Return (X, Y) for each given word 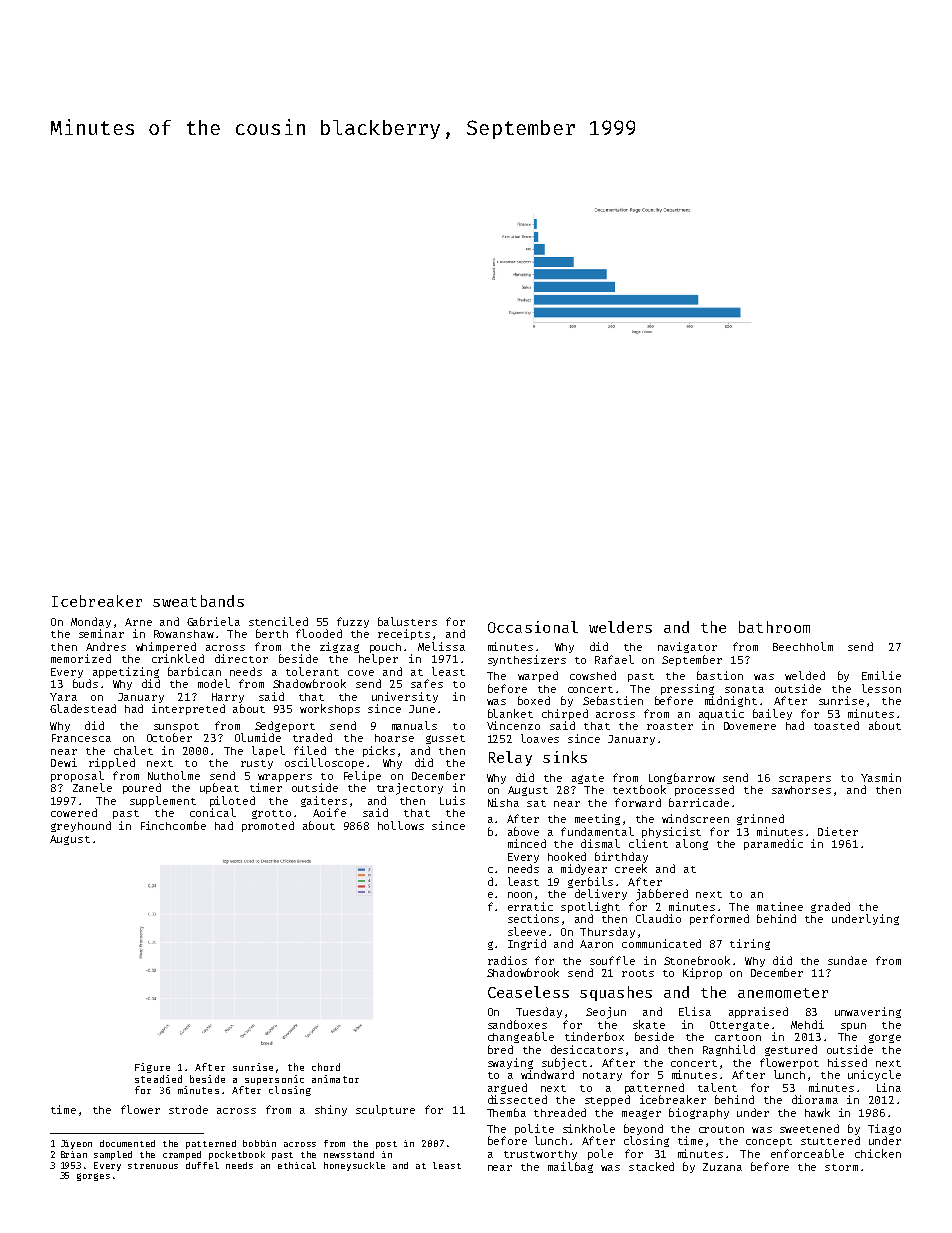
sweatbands (198, 601)
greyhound (81, 826)
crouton (721, 1129)
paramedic (773, 844)
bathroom (774, 627)
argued (507, 1088)
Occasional (533, 627)
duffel (202, 1165)
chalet (133, 750)
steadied (158, 1079)
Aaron (596, 944)
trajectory (410, 789)
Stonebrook (697, 960)
